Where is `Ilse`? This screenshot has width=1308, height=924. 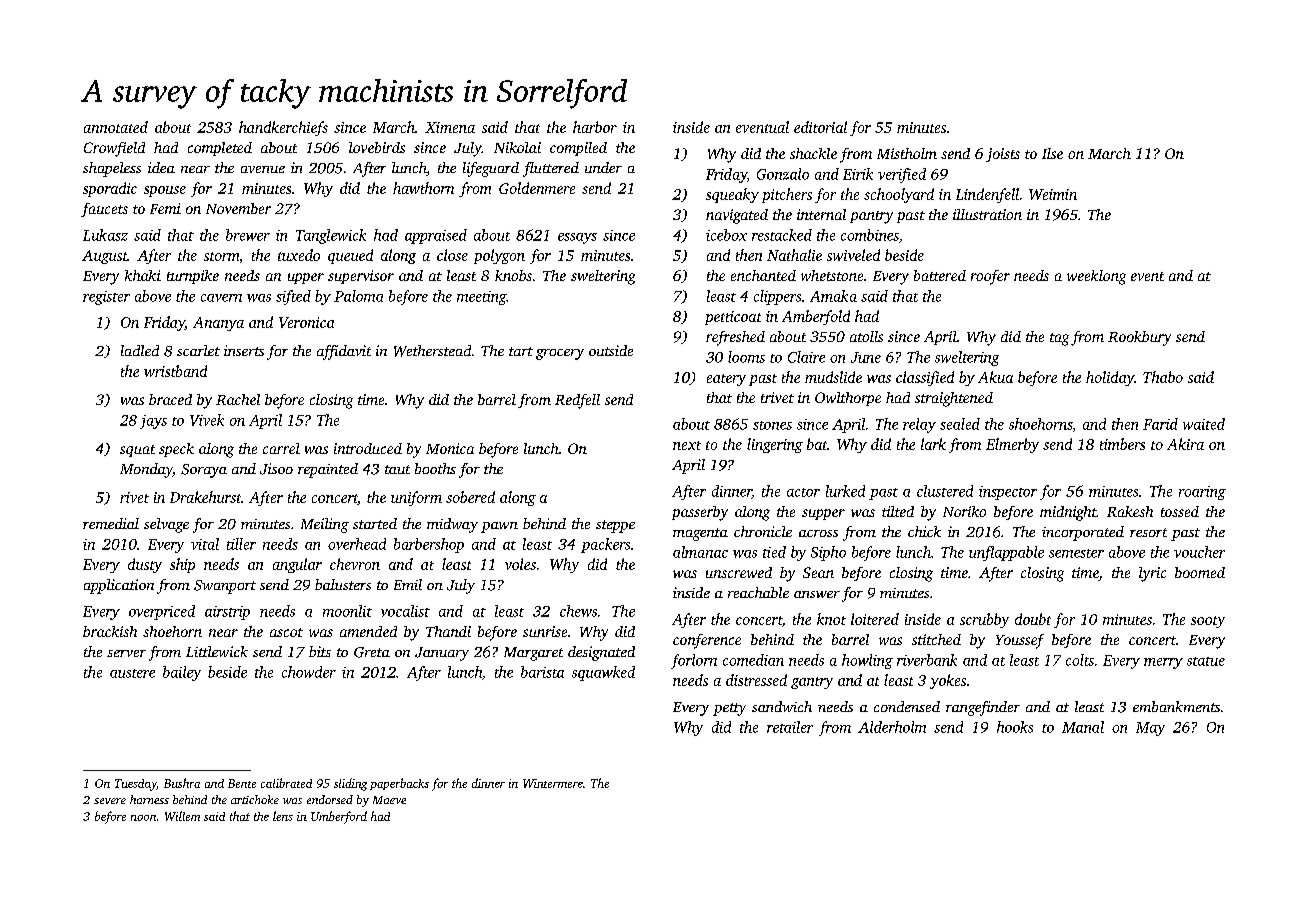 Ilse is located at coordinates (1052, 153).
